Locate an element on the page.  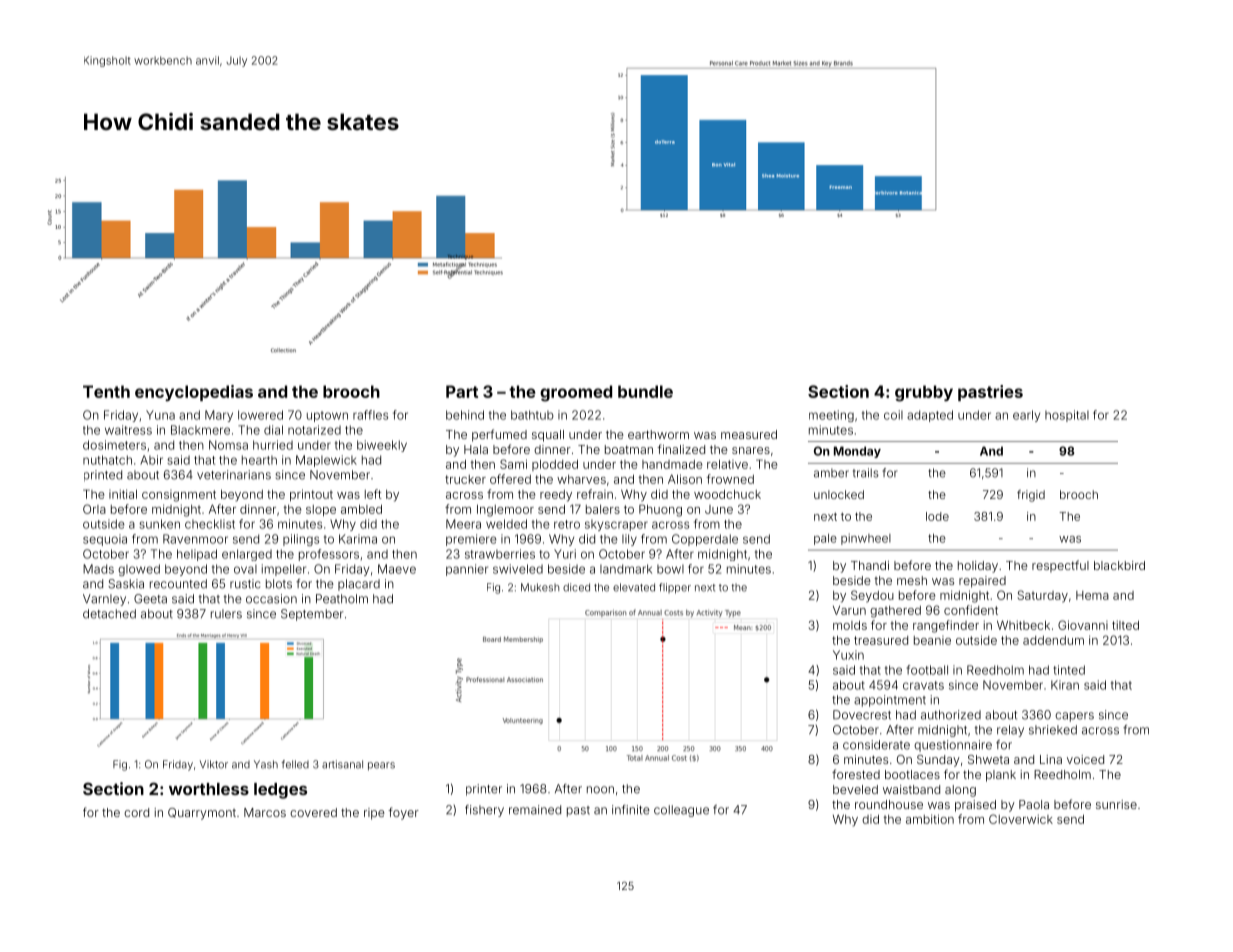
sequoia is located at coordinates (105, 540).
